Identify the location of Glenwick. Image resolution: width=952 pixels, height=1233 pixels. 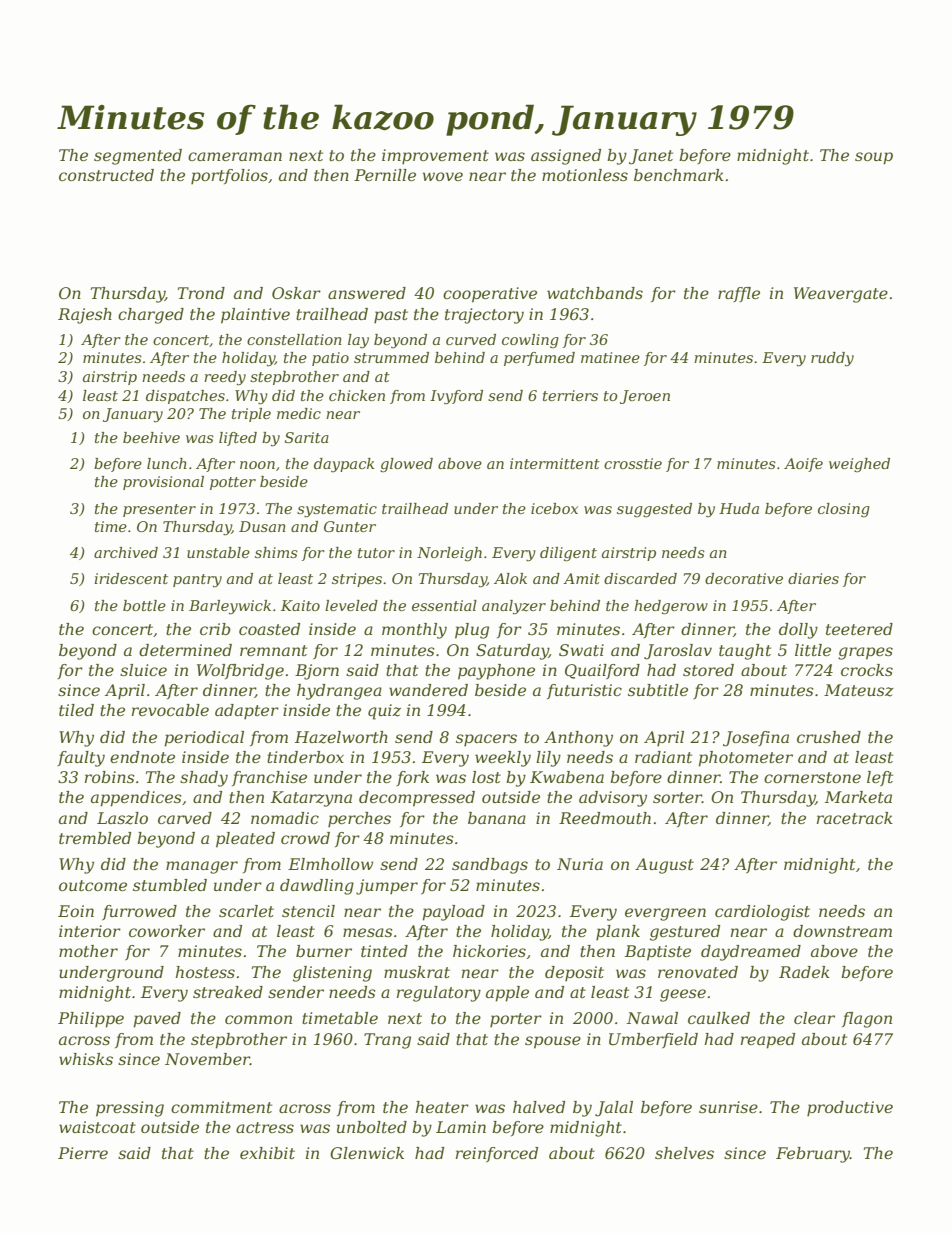
(367, 1153).
